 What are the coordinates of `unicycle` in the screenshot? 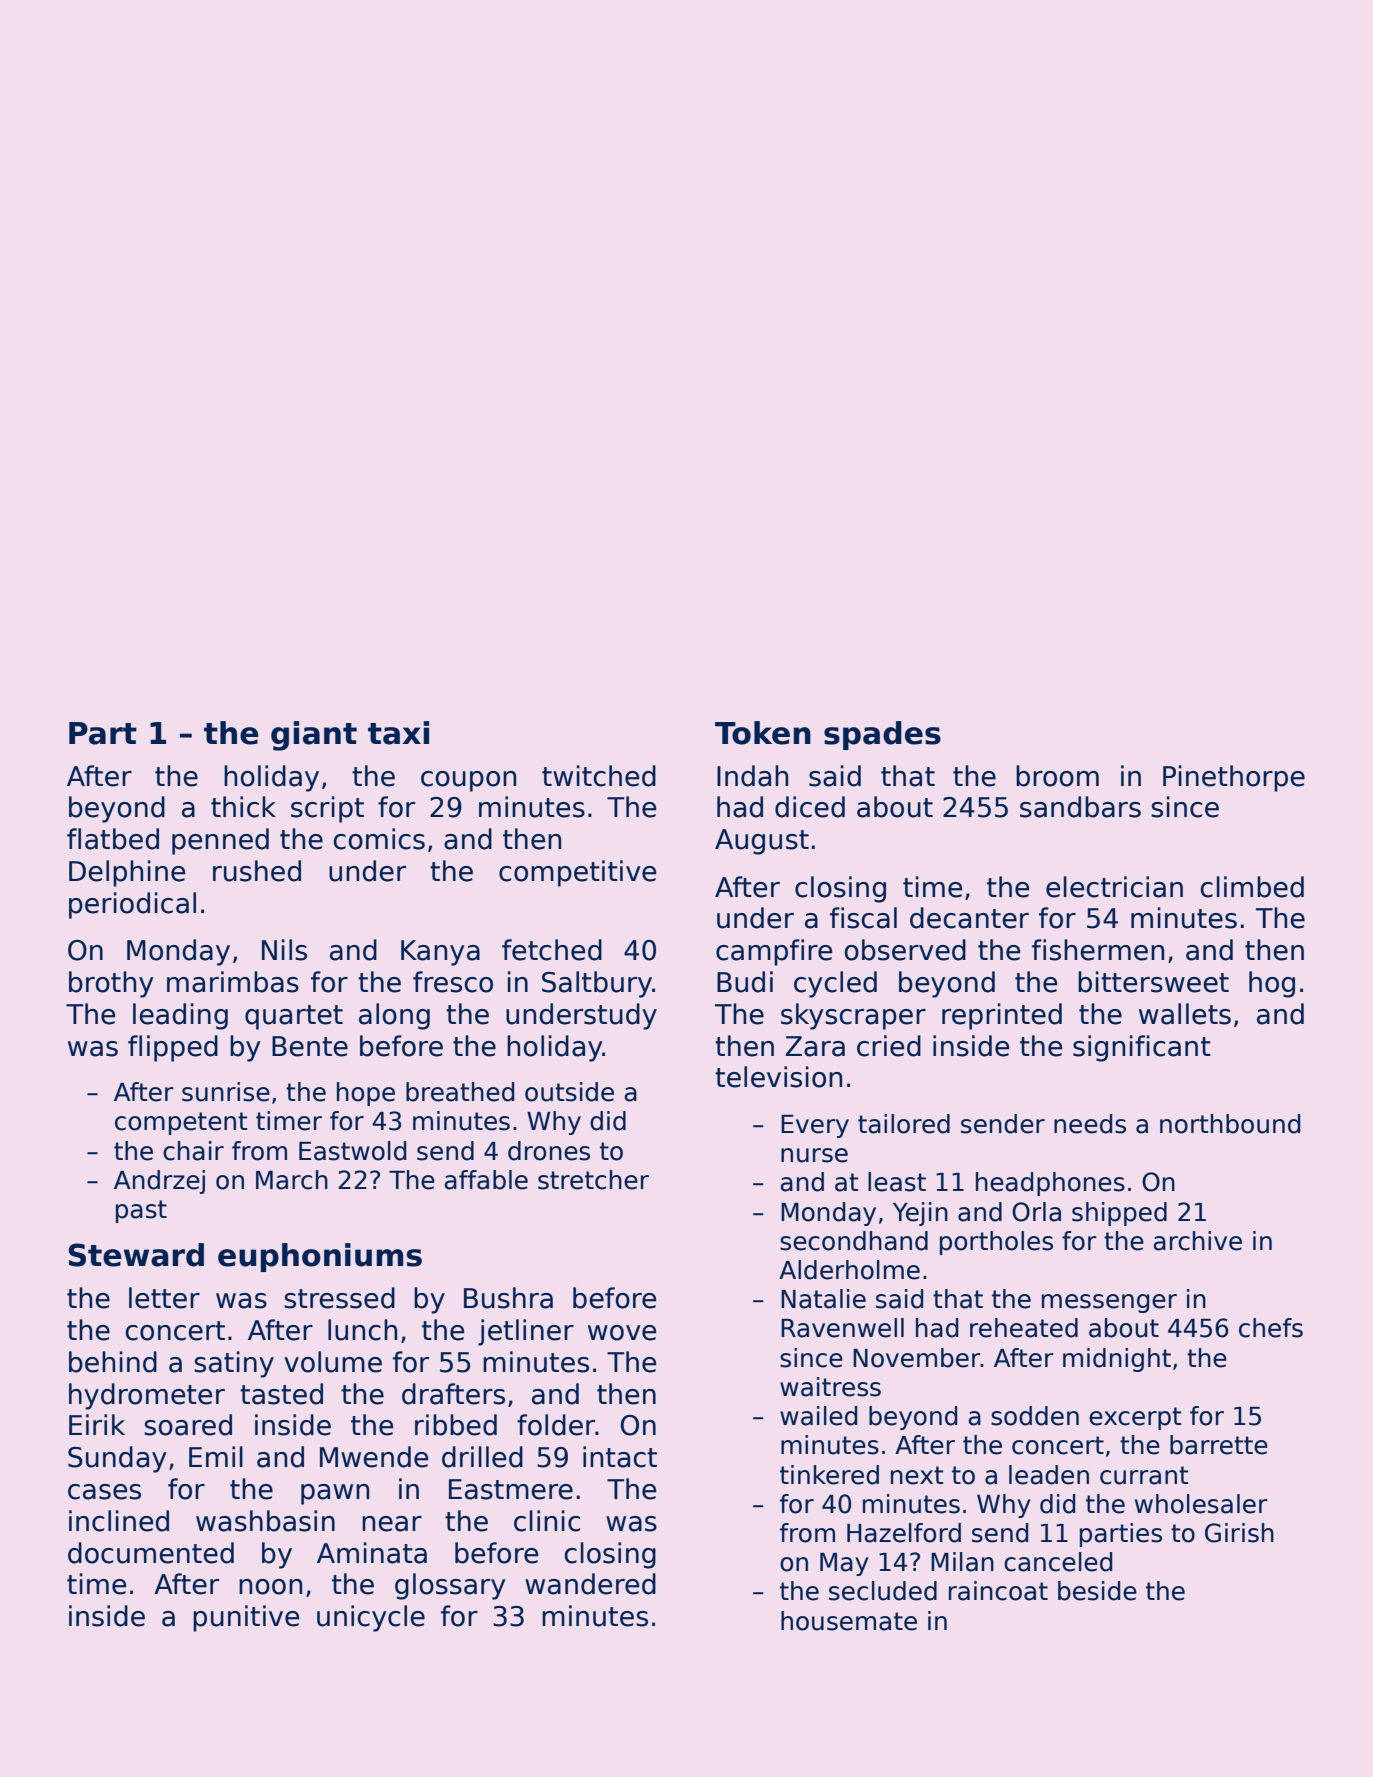 It's located at (371, 1618).
